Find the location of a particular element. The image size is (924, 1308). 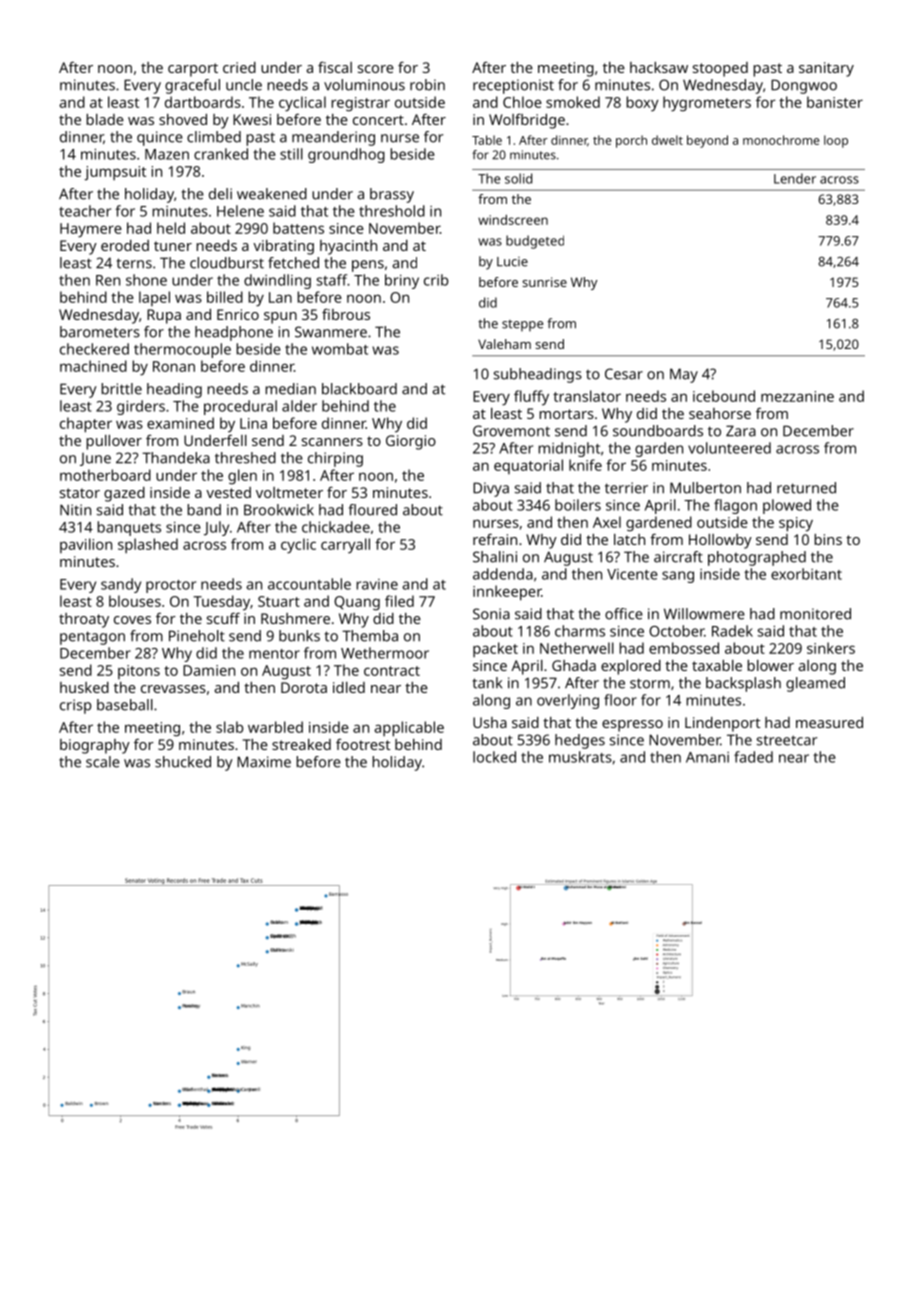

thermocouple is located at coordinates (182, 350).
